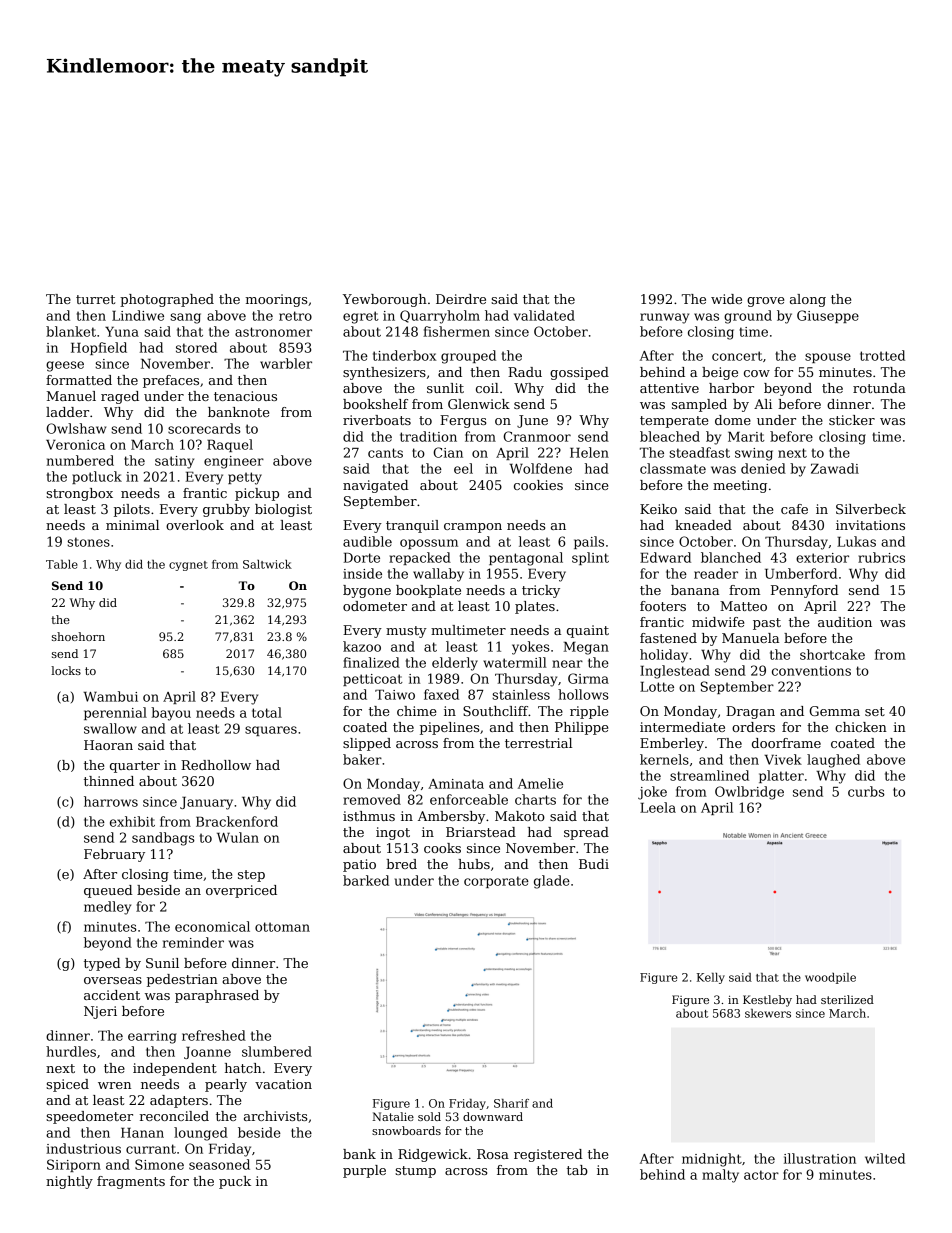  What do you see at coordinates (412, 526) in the screenshot?
I see `tranquil` at bounding box center [412, 526].
